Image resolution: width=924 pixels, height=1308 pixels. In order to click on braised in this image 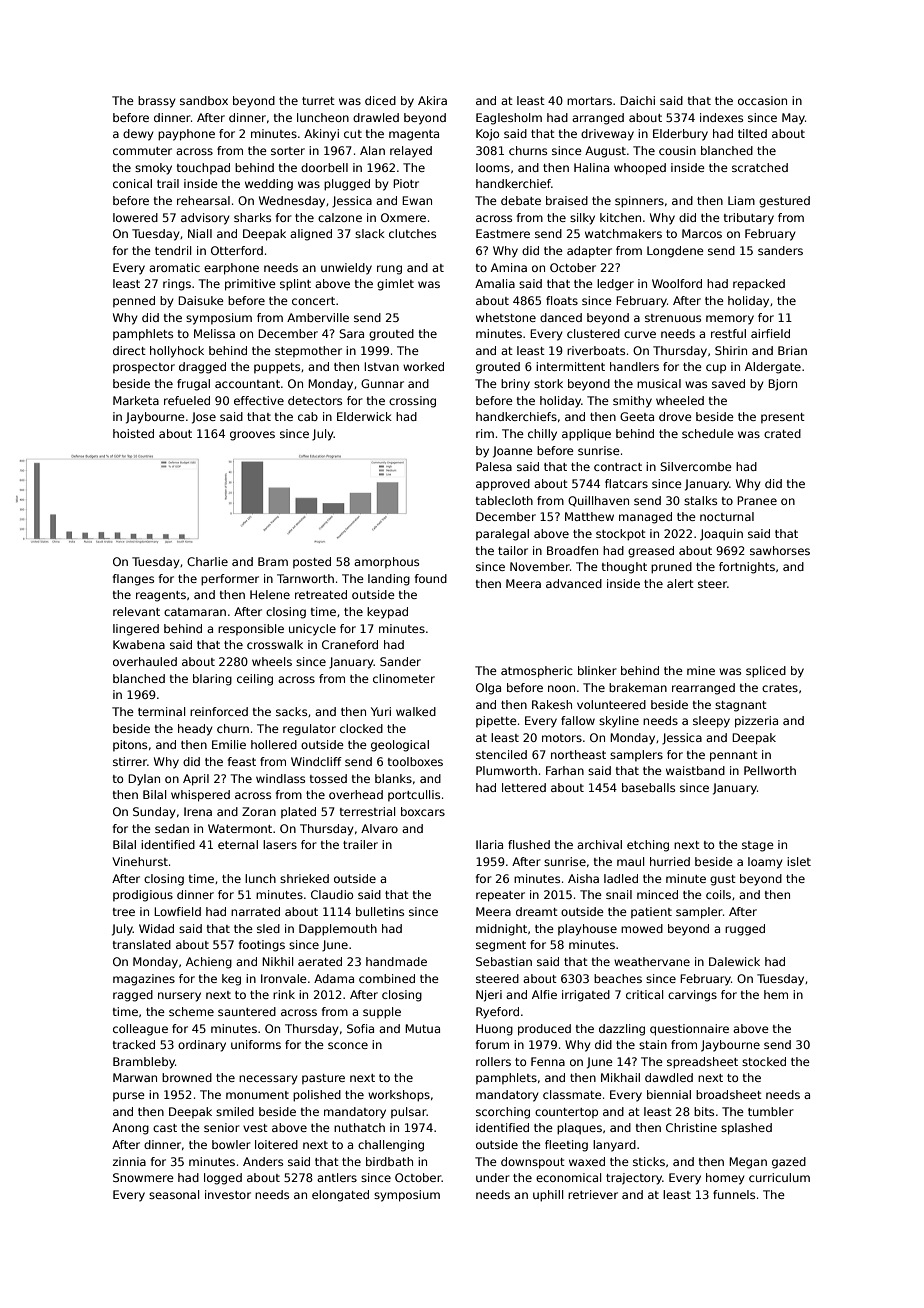, I will do `click(567, 200)`.
